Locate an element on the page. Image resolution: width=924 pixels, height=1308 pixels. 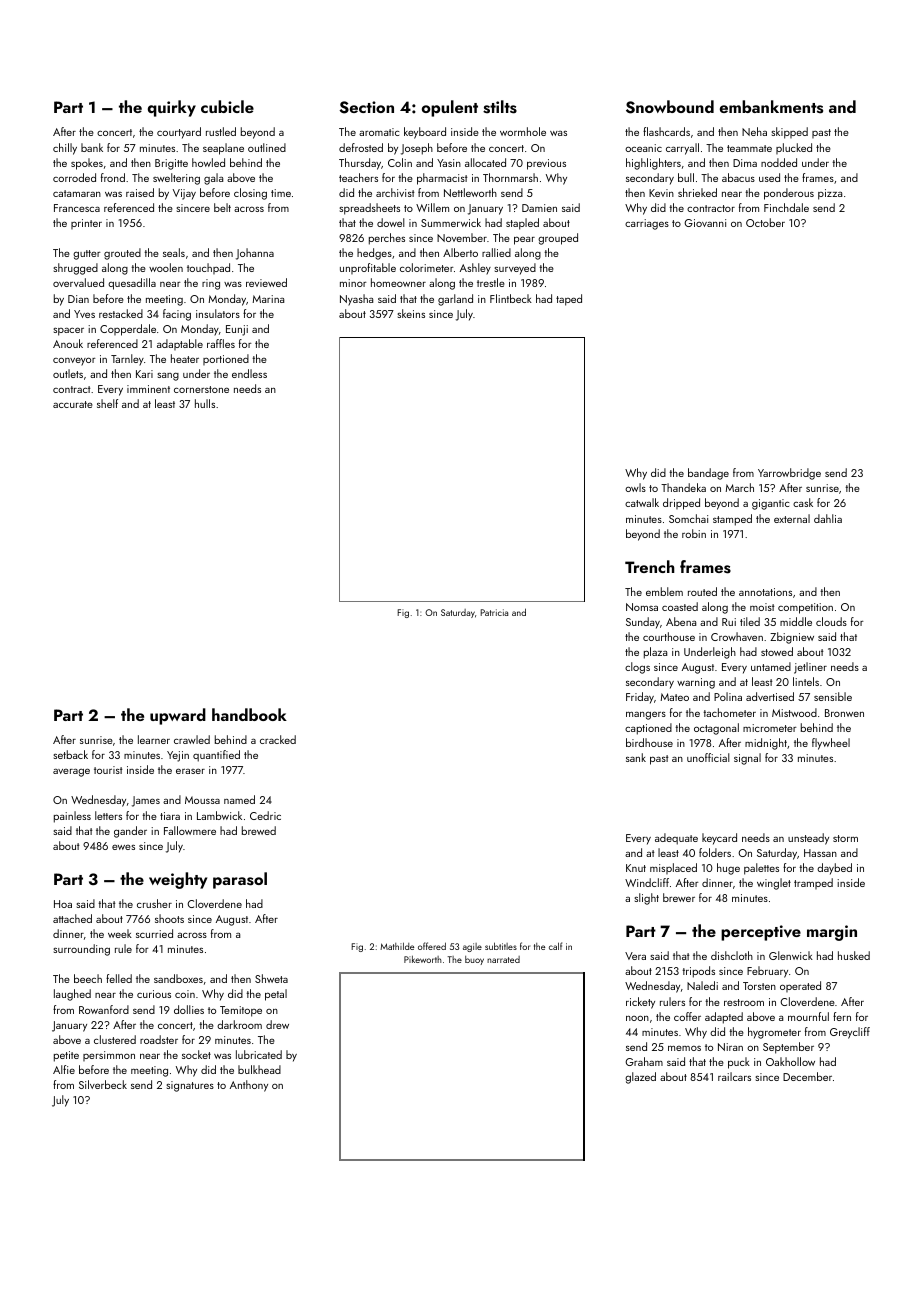
Knut is located at coordinates (636, 868).
